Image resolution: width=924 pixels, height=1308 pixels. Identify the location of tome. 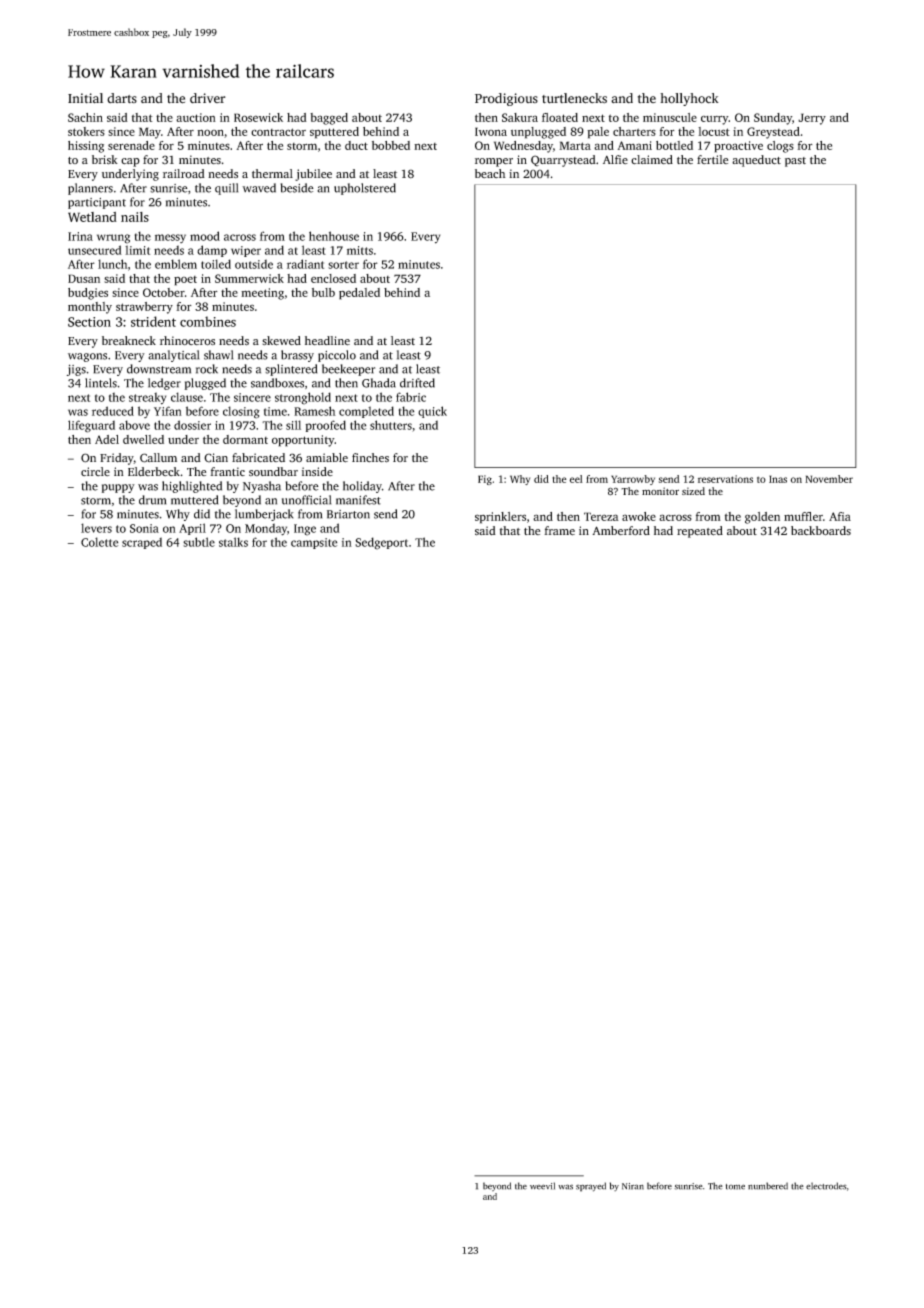
(735, 1187).
